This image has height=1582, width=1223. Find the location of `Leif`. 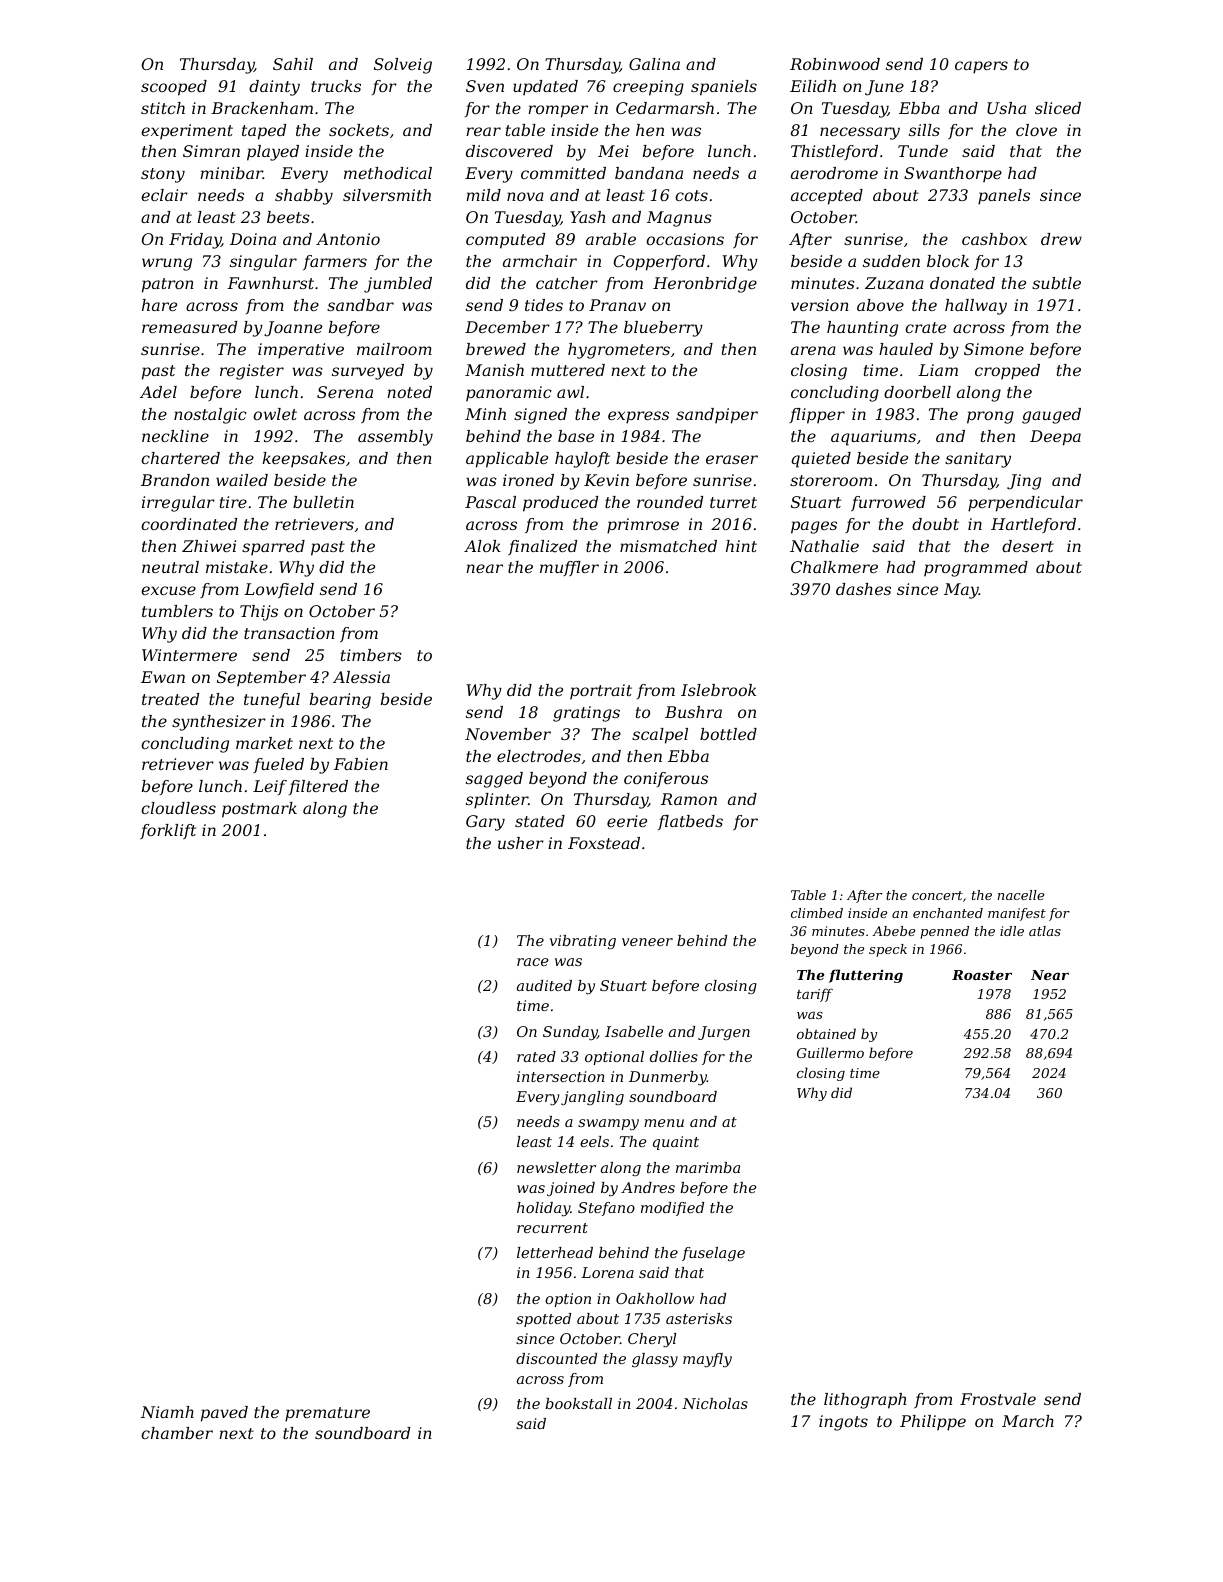

Leif is located at coordinates (270, 787).
